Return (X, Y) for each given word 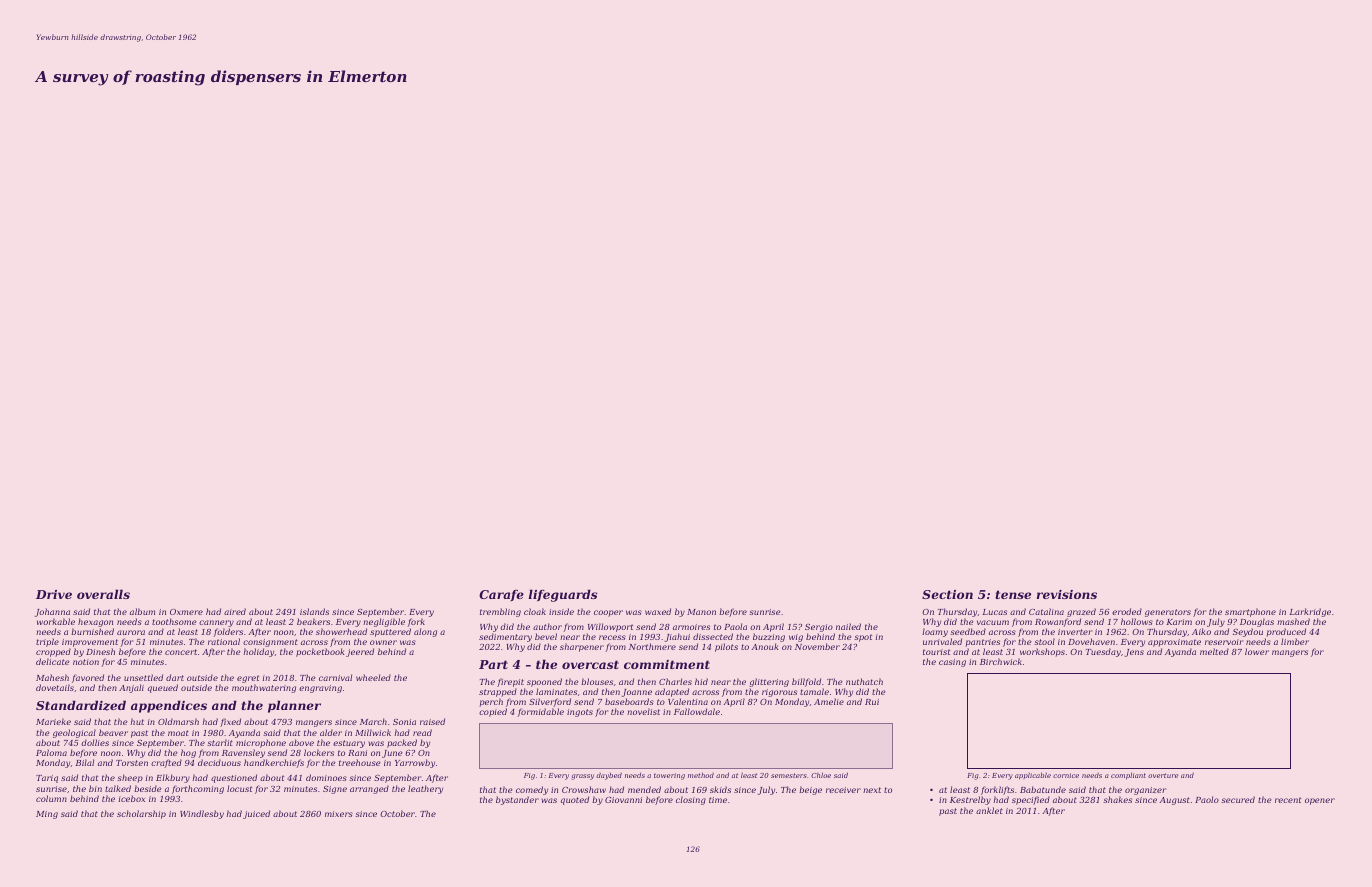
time (718, 800)
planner (294, 706)
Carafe (501, 595)
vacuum (993, 622)
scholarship (141, 814)
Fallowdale (697, 711)
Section (947, 594)
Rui (872, 702)
